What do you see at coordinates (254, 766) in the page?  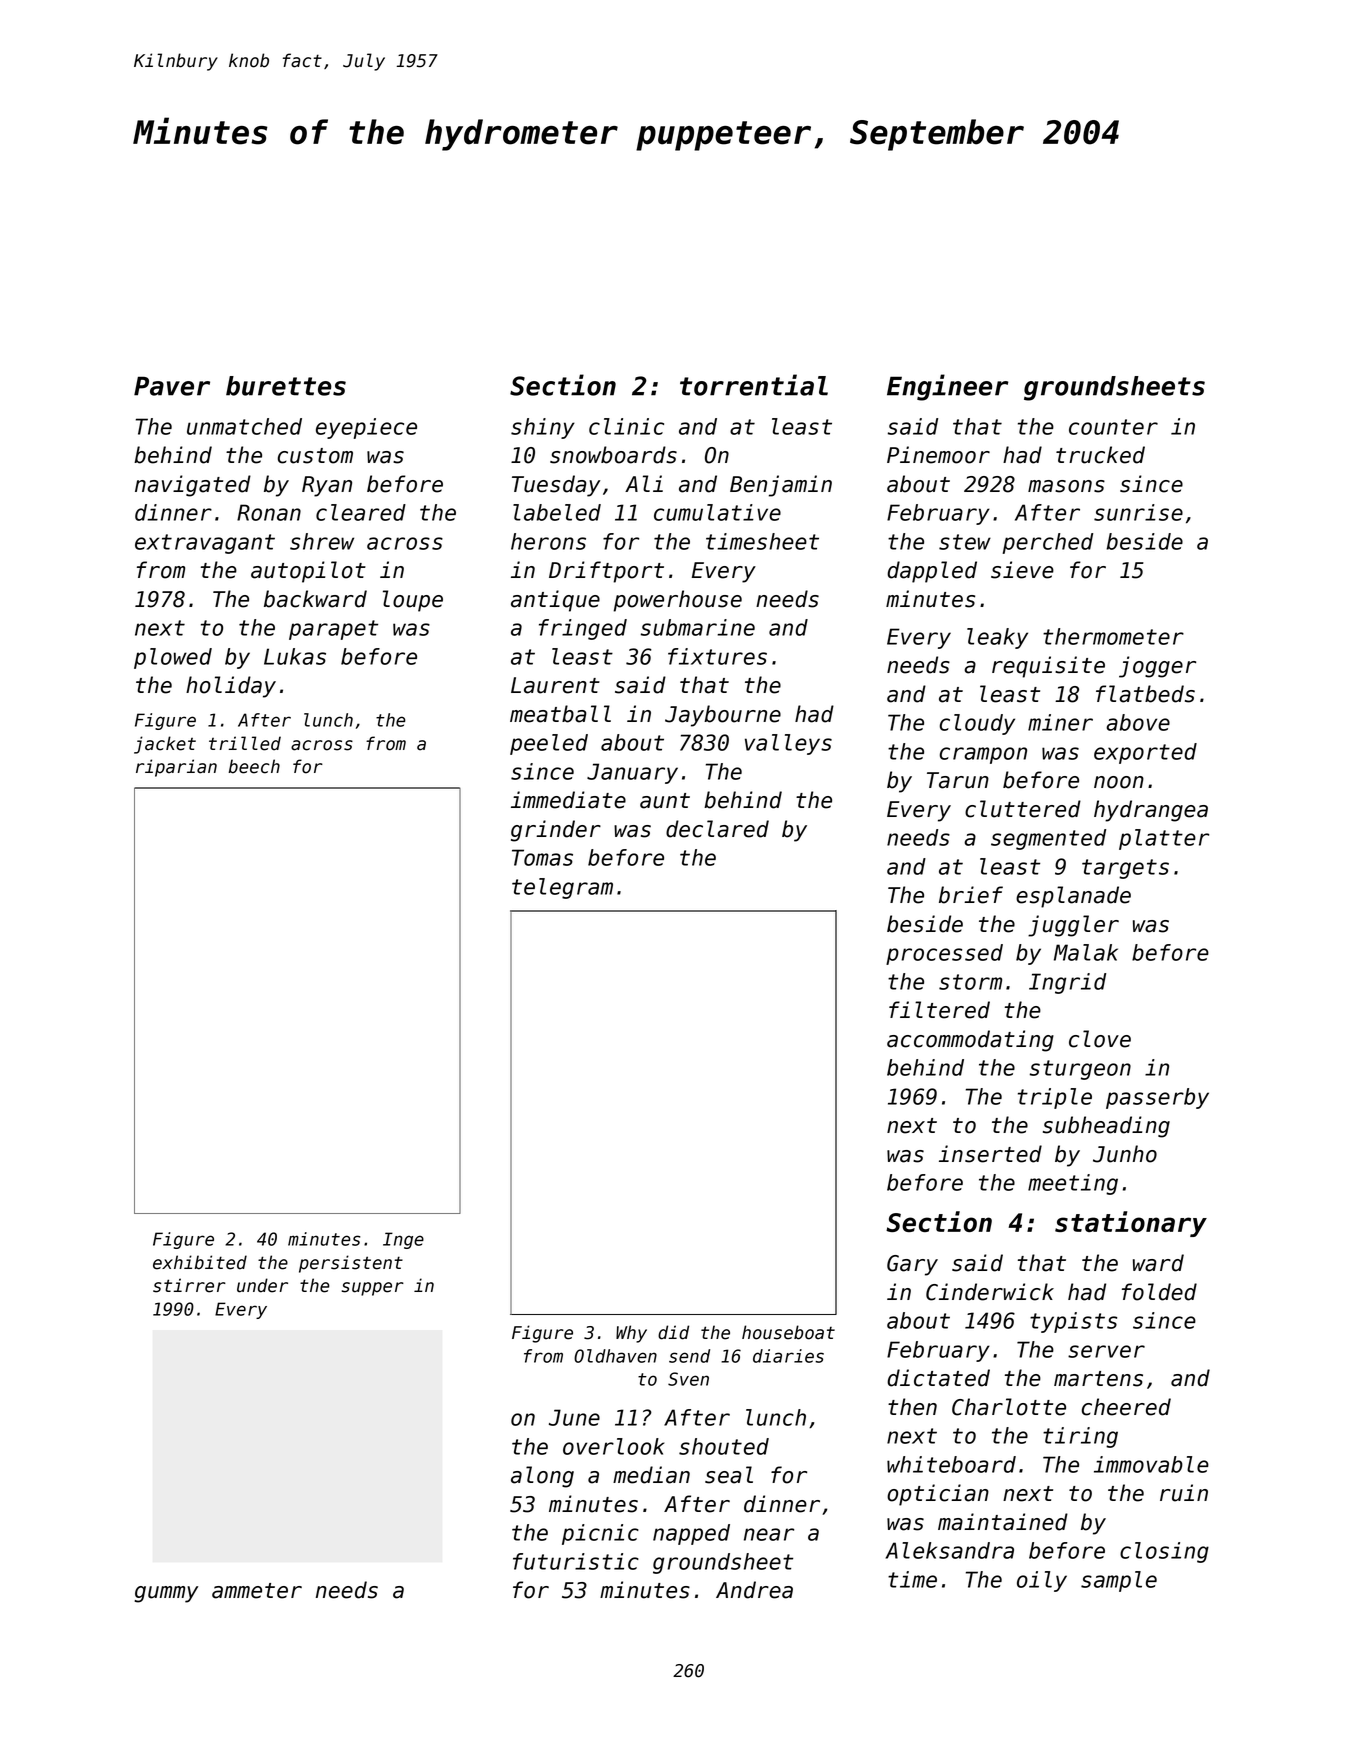 I see `beech` at bounding box center [254, 766].
